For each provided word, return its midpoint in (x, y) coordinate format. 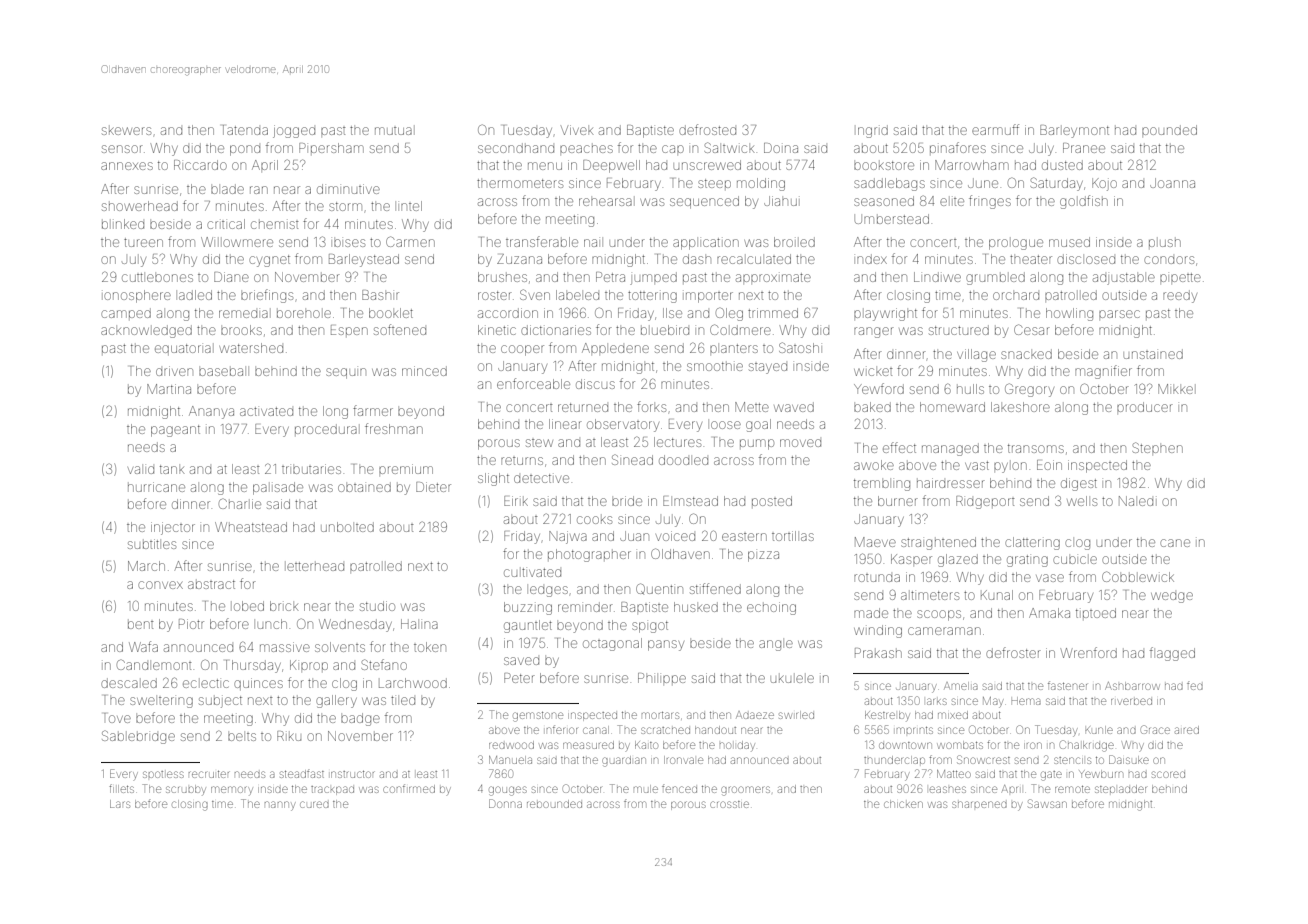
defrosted (707, 129)
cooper (522, 350)
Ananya (211, 412)
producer (1145, 407)
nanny (280, 806)
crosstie (729, 804)
